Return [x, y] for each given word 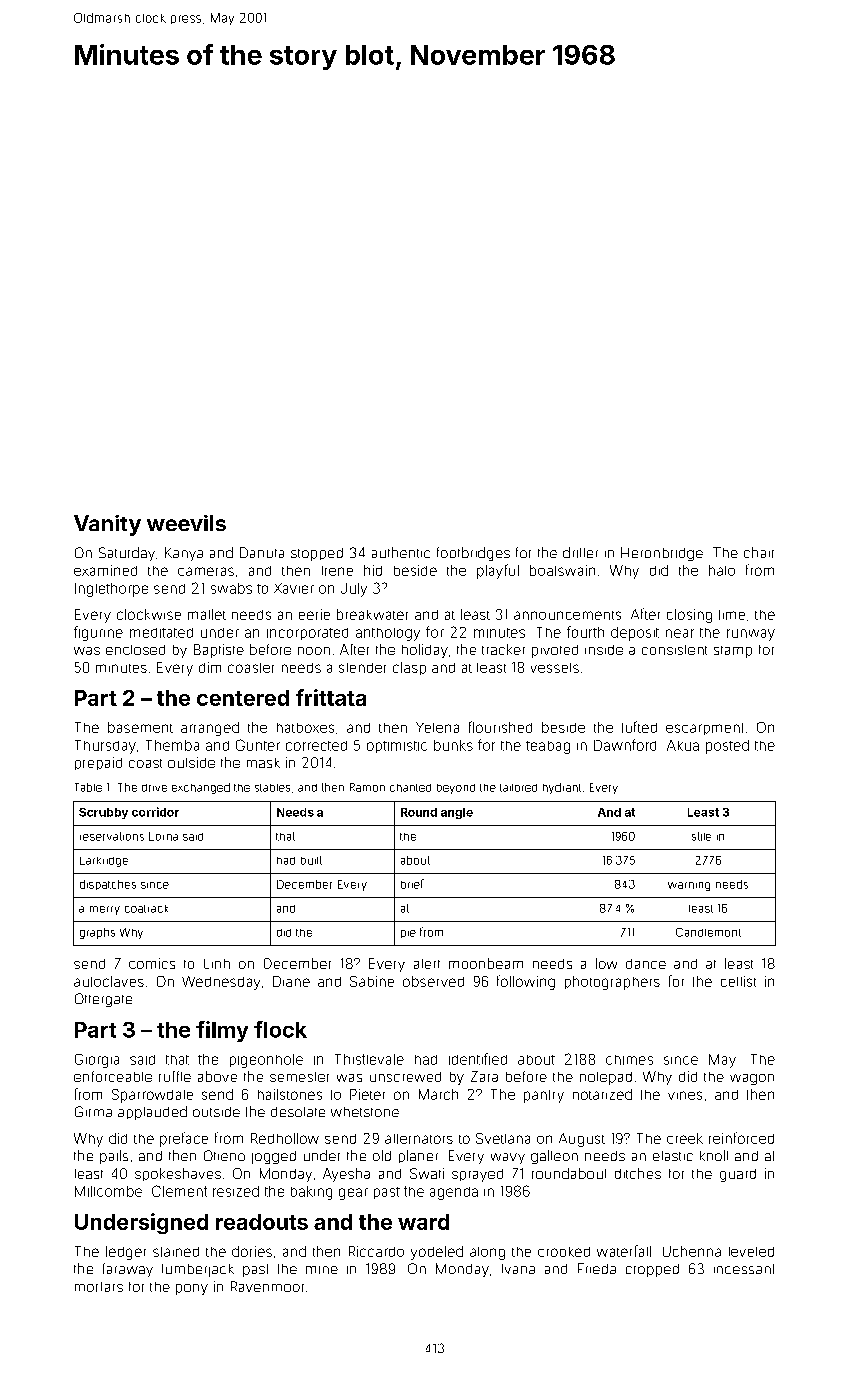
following [526, 982]
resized [236, 1191]
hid [373, 570]
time [732, 615]
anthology [388, 634]
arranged [210, 729]
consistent [674, 650]
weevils [186, 523]
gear [353, 1194]
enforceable [113, 1076]
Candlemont [708, 932]
